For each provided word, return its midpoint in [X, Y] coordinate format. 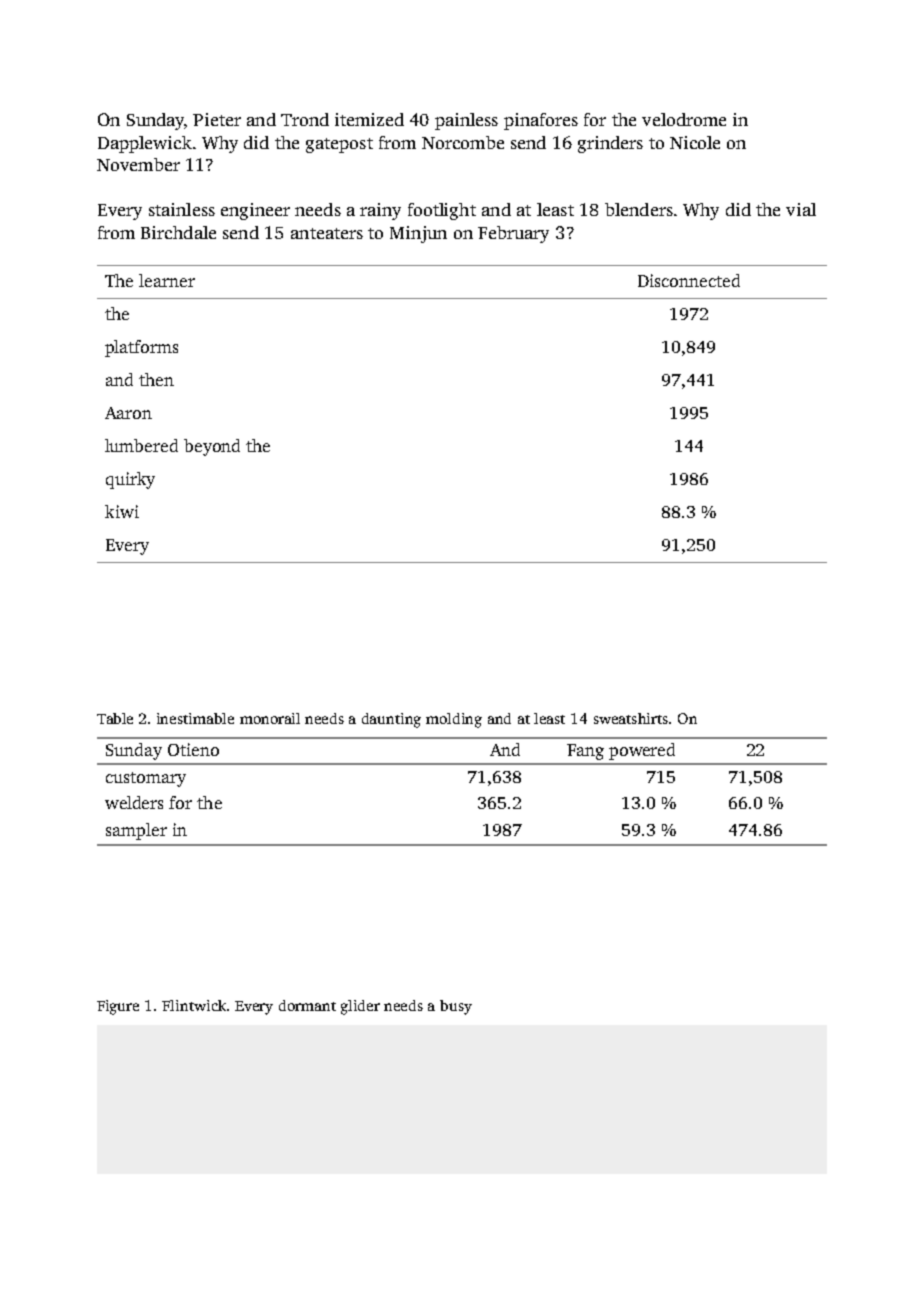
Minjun [418, 234]
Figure [118, 1007]
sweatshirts [631, 718]
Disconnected [689, 280]
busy [456, 1007]
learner [167, 280]
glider [360, 1007]
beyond [212, 447]
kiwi [122, 511]
